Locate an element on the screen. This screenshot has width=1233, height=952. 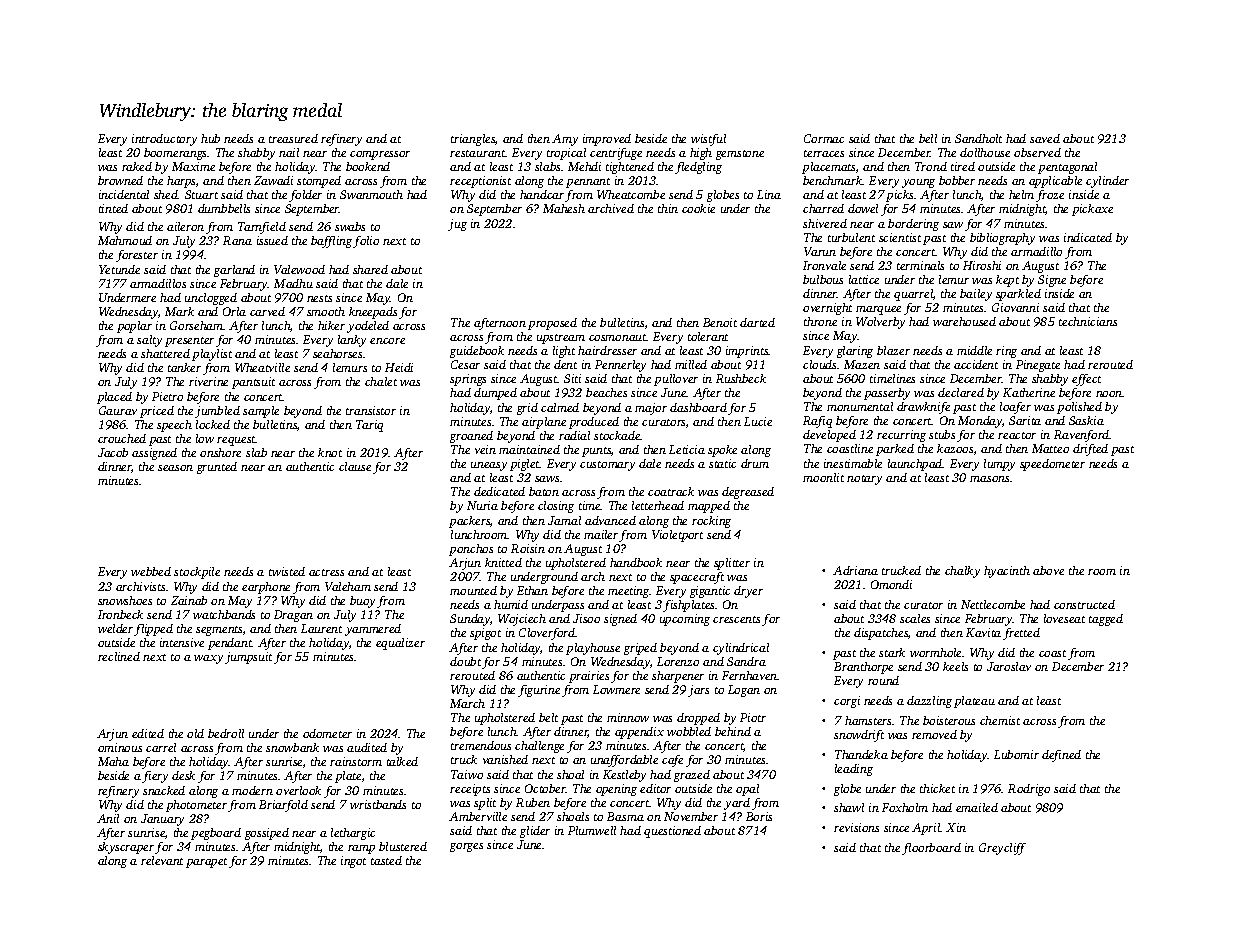
parapet is located at coordinates (206, 863).
